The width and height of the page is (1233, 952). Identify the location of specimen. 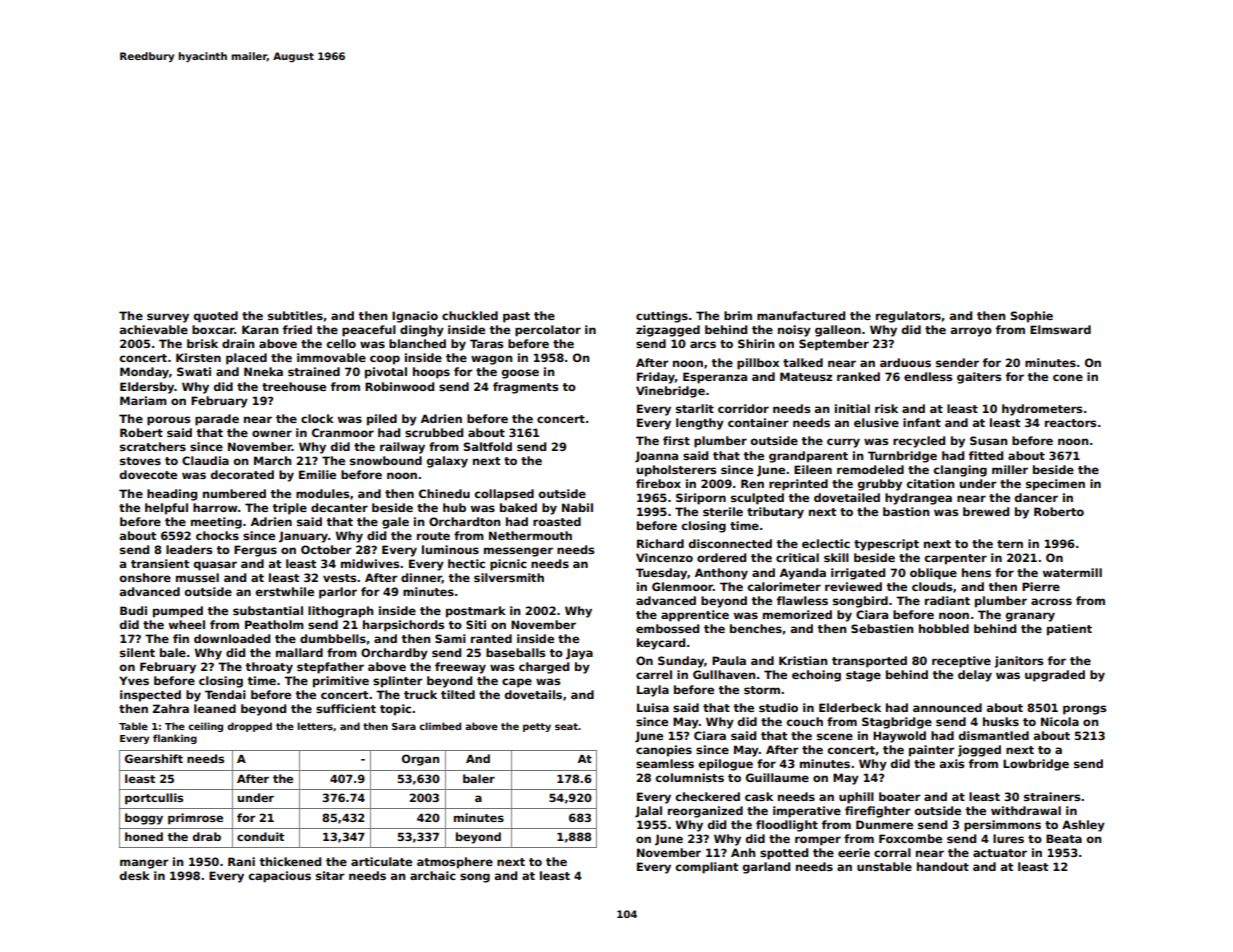
(1055, 485).
